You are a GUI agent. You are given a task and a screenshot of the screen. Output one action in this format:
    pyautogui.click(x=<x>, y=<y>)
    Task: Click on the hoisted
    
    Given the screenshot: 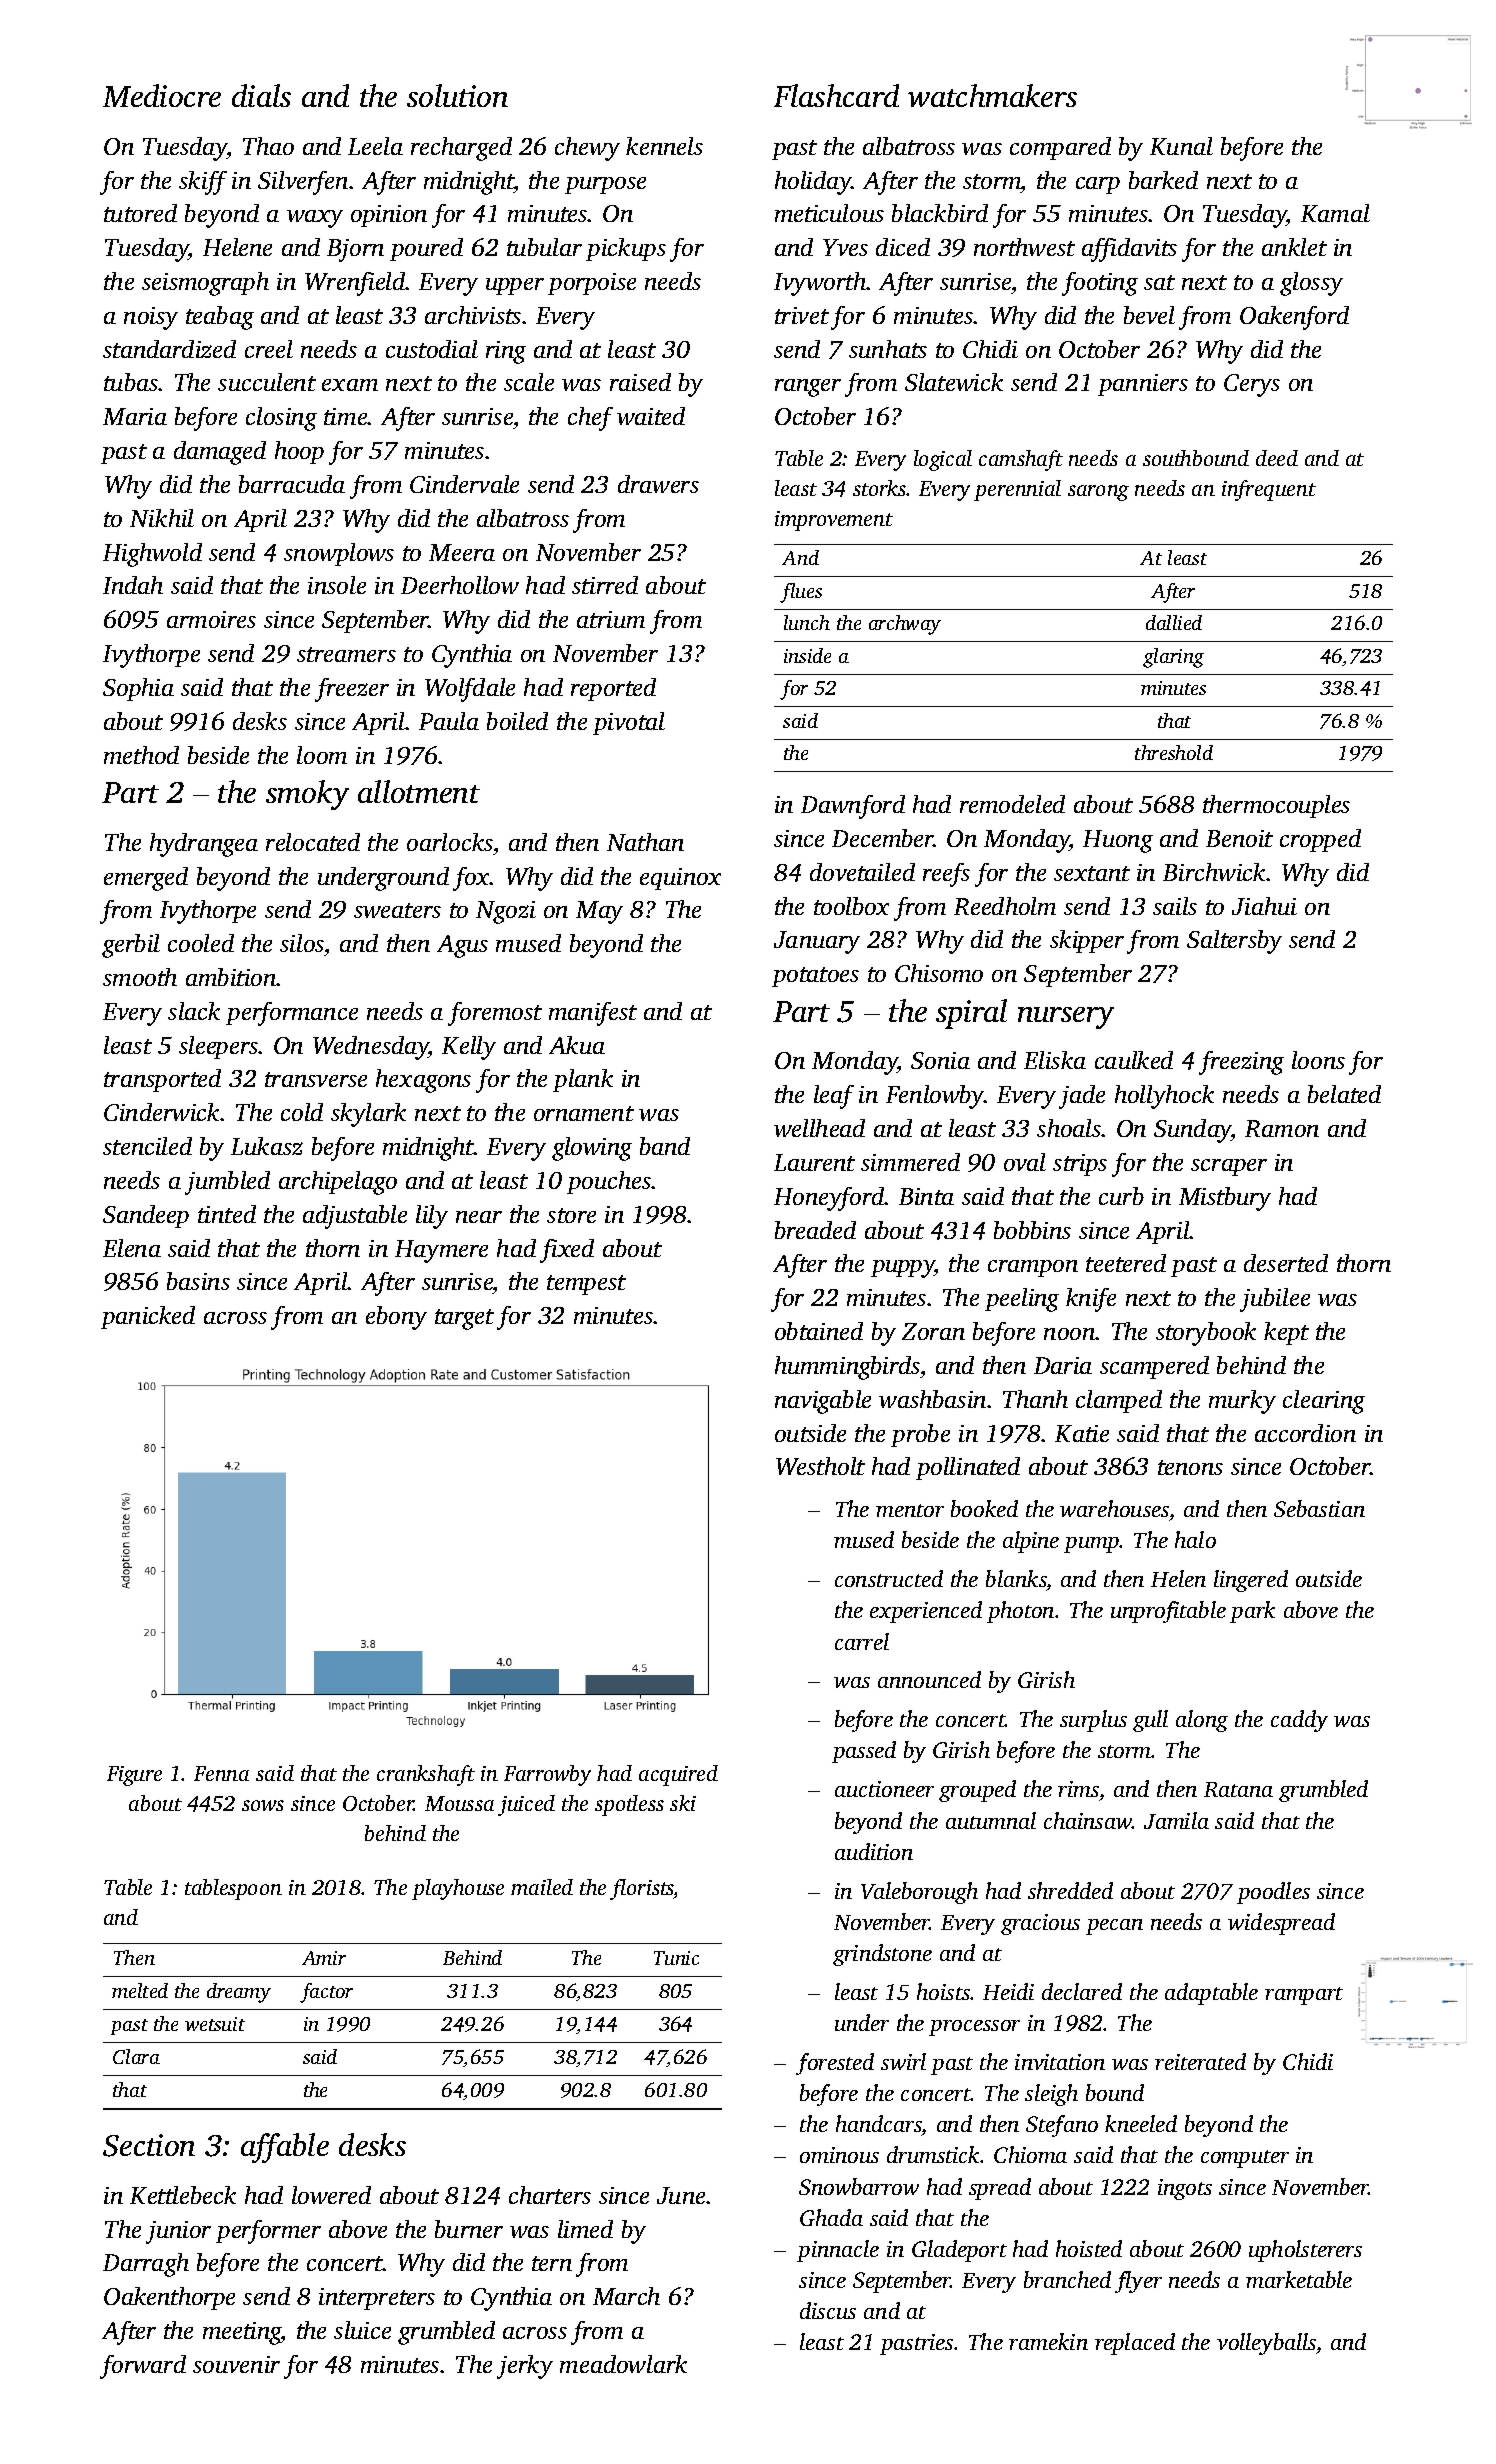 What is the action you would take?
    pyautogui.click(x=1089, y=2248)
